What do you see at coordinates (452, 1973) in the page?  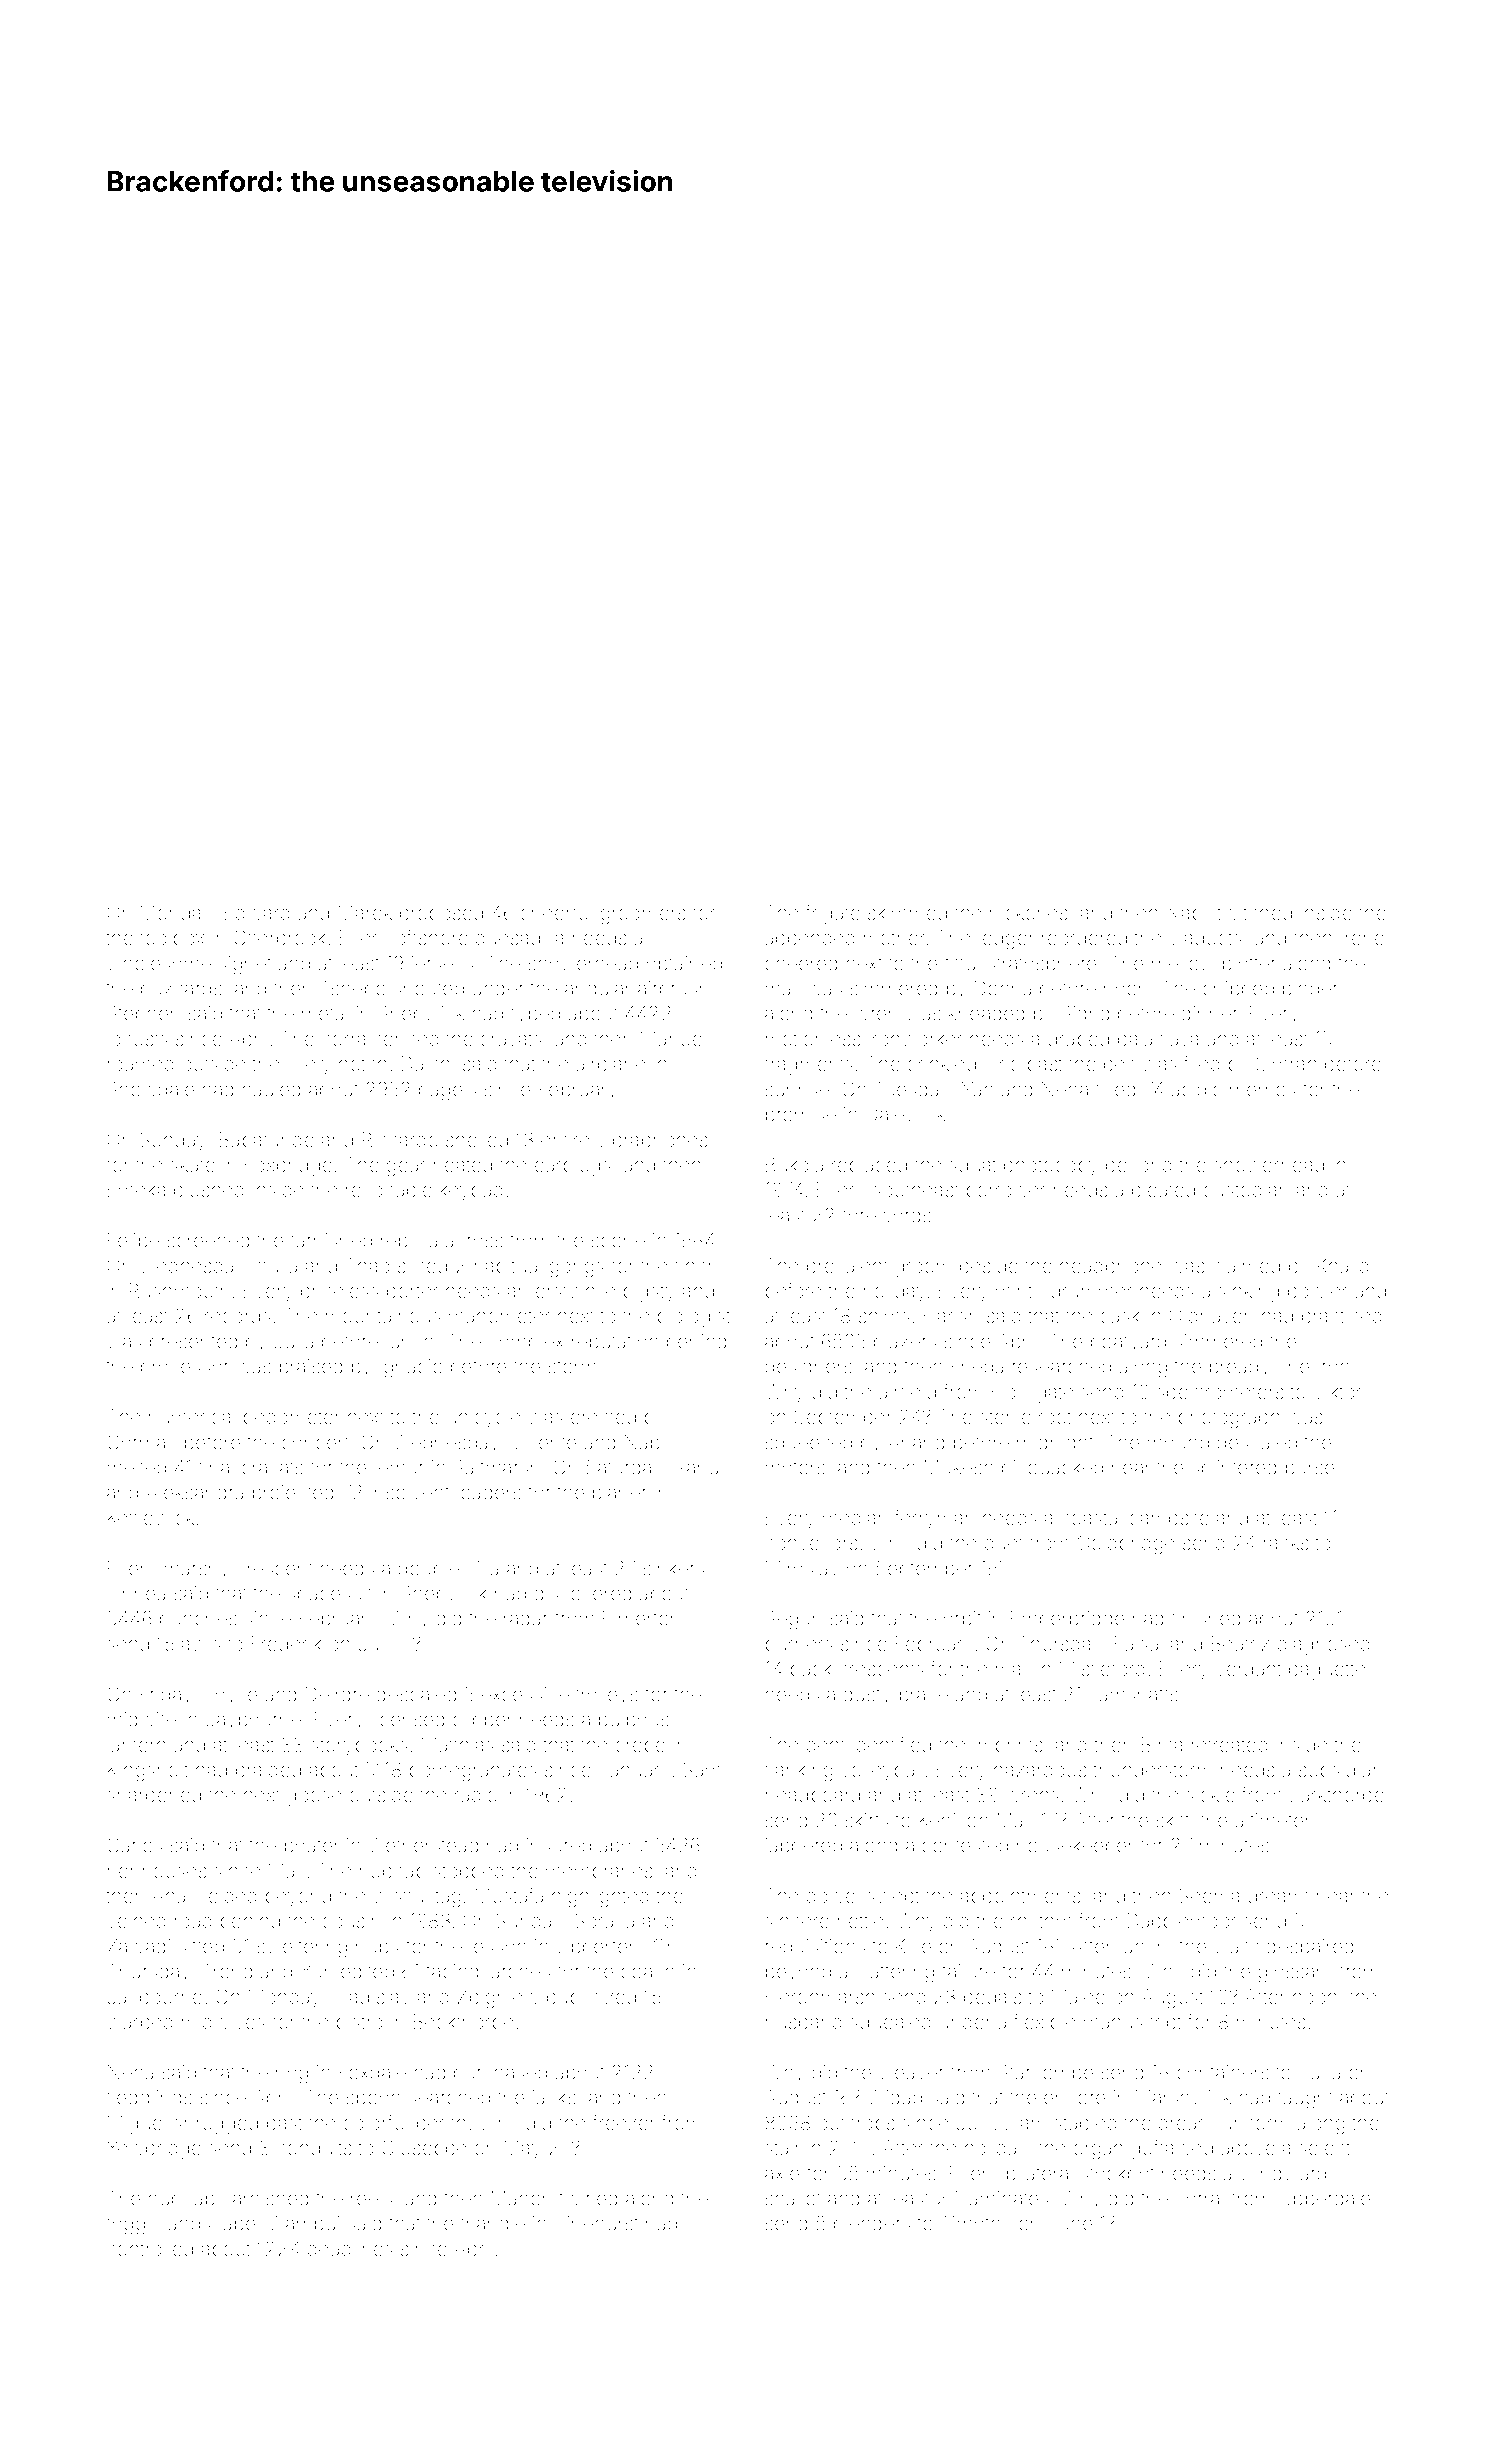 I see `facing` at bounding box center [452, 1973].
